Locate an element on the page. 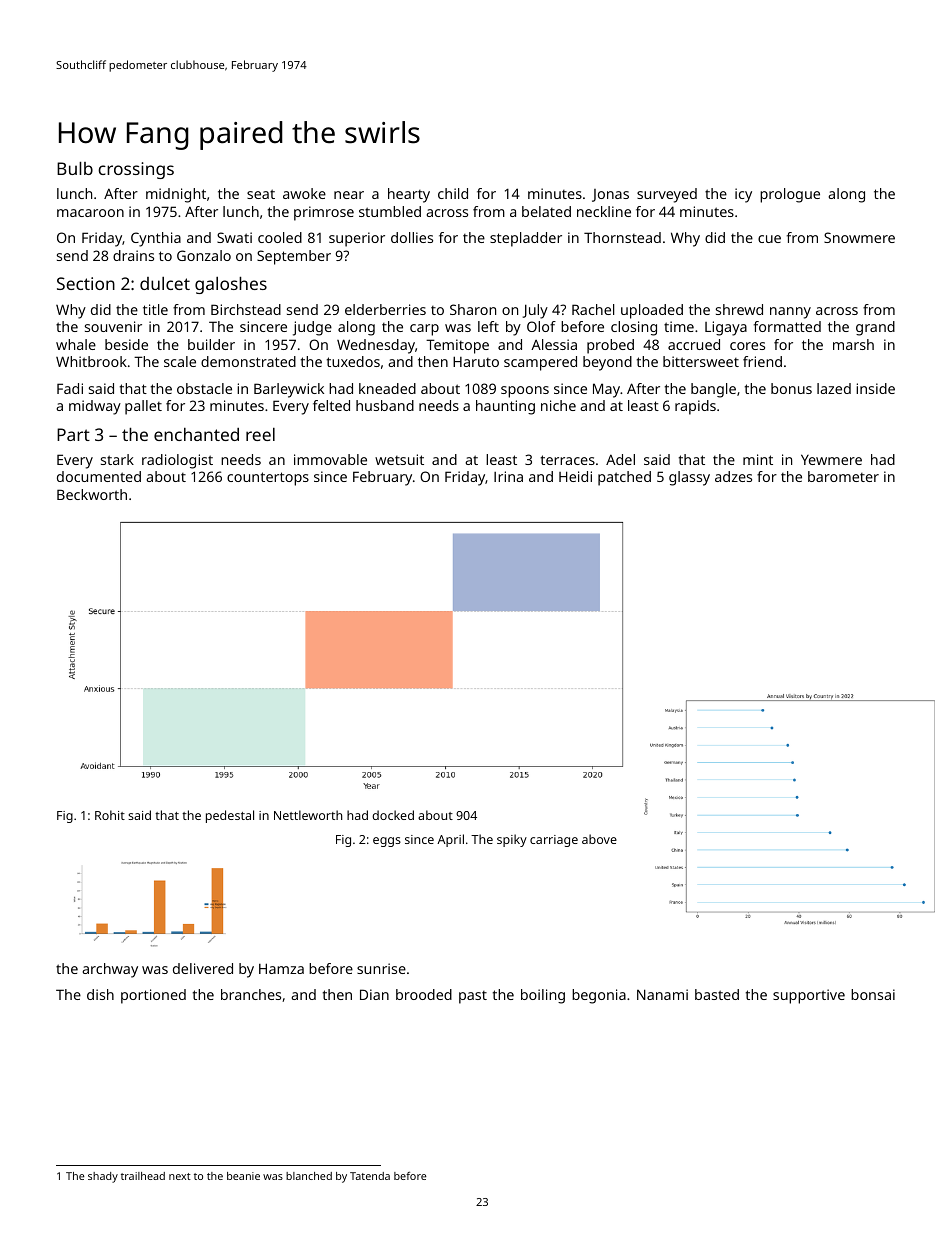 This document has height=1233, width=952. bonsai is located at coordinates (873, 994).
